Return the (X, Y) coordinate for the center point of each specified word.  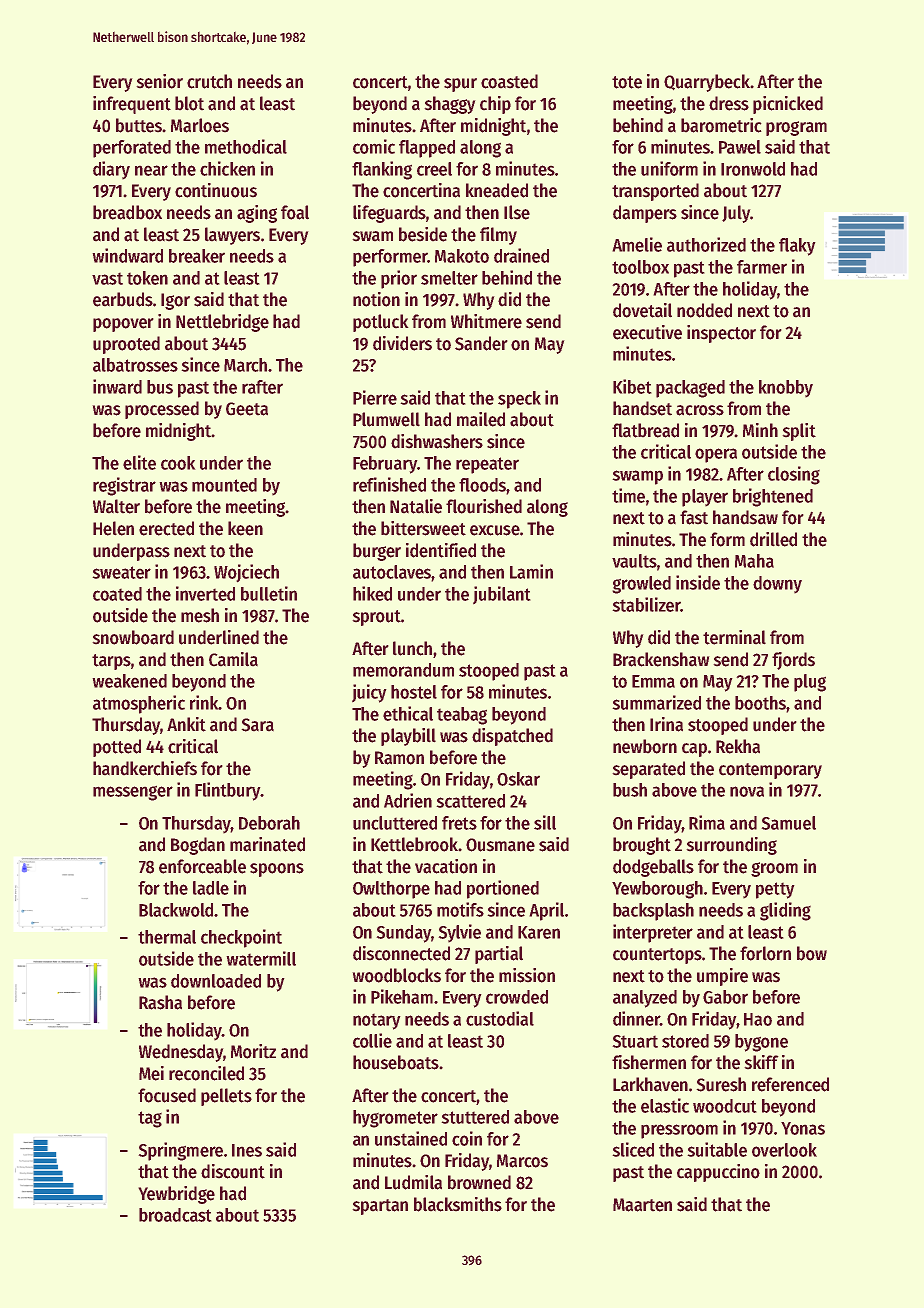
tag (150, 1119)
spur (460, 85)
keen (245, 528)
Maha (754, 561)
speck (519, 400)
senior (159, 81)
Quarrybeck (707, 83)
